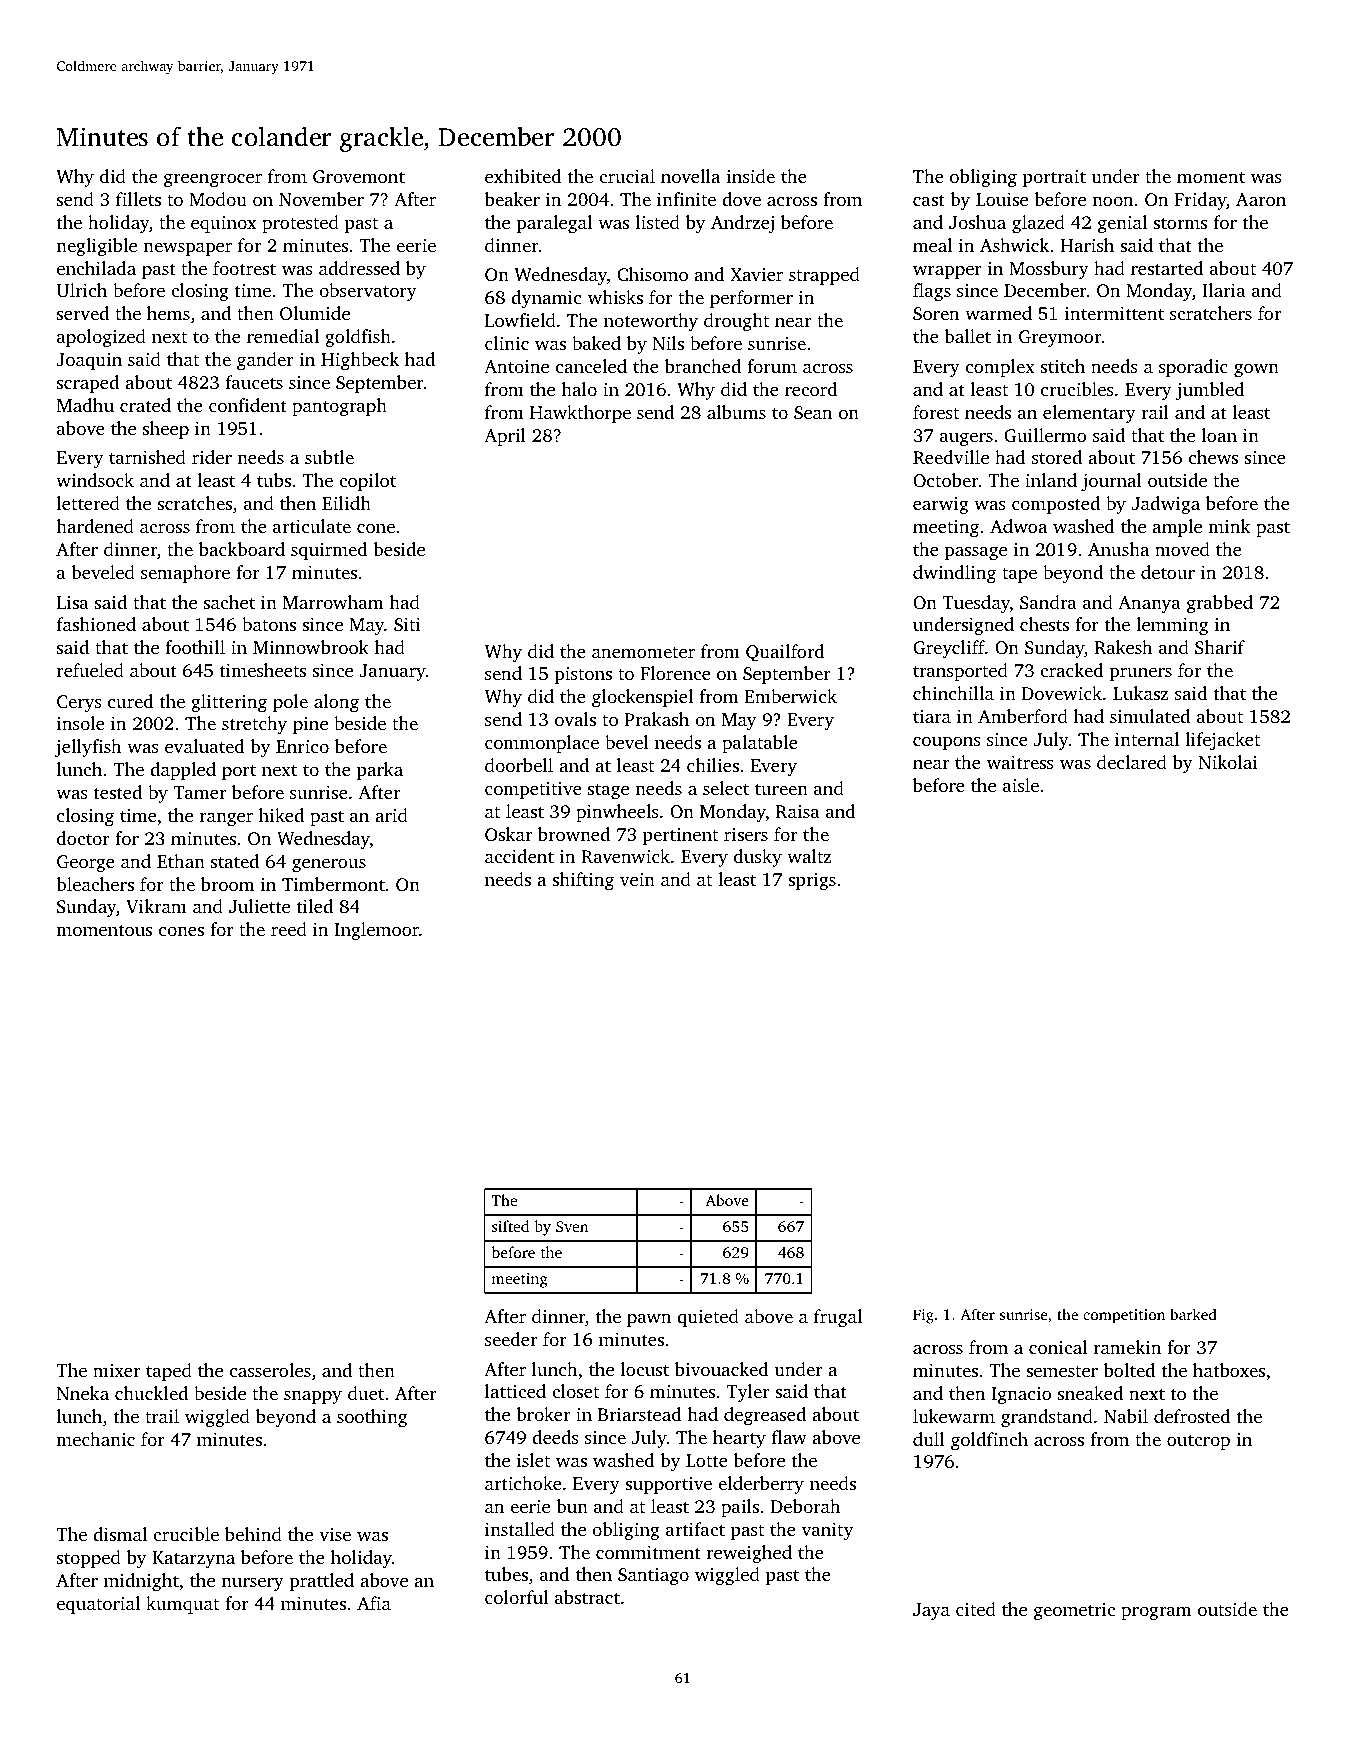 The image size is (1350, 1747). Describe the element at coordinates (185, 574) in the screenshot. I see `semaphore` at that location.
